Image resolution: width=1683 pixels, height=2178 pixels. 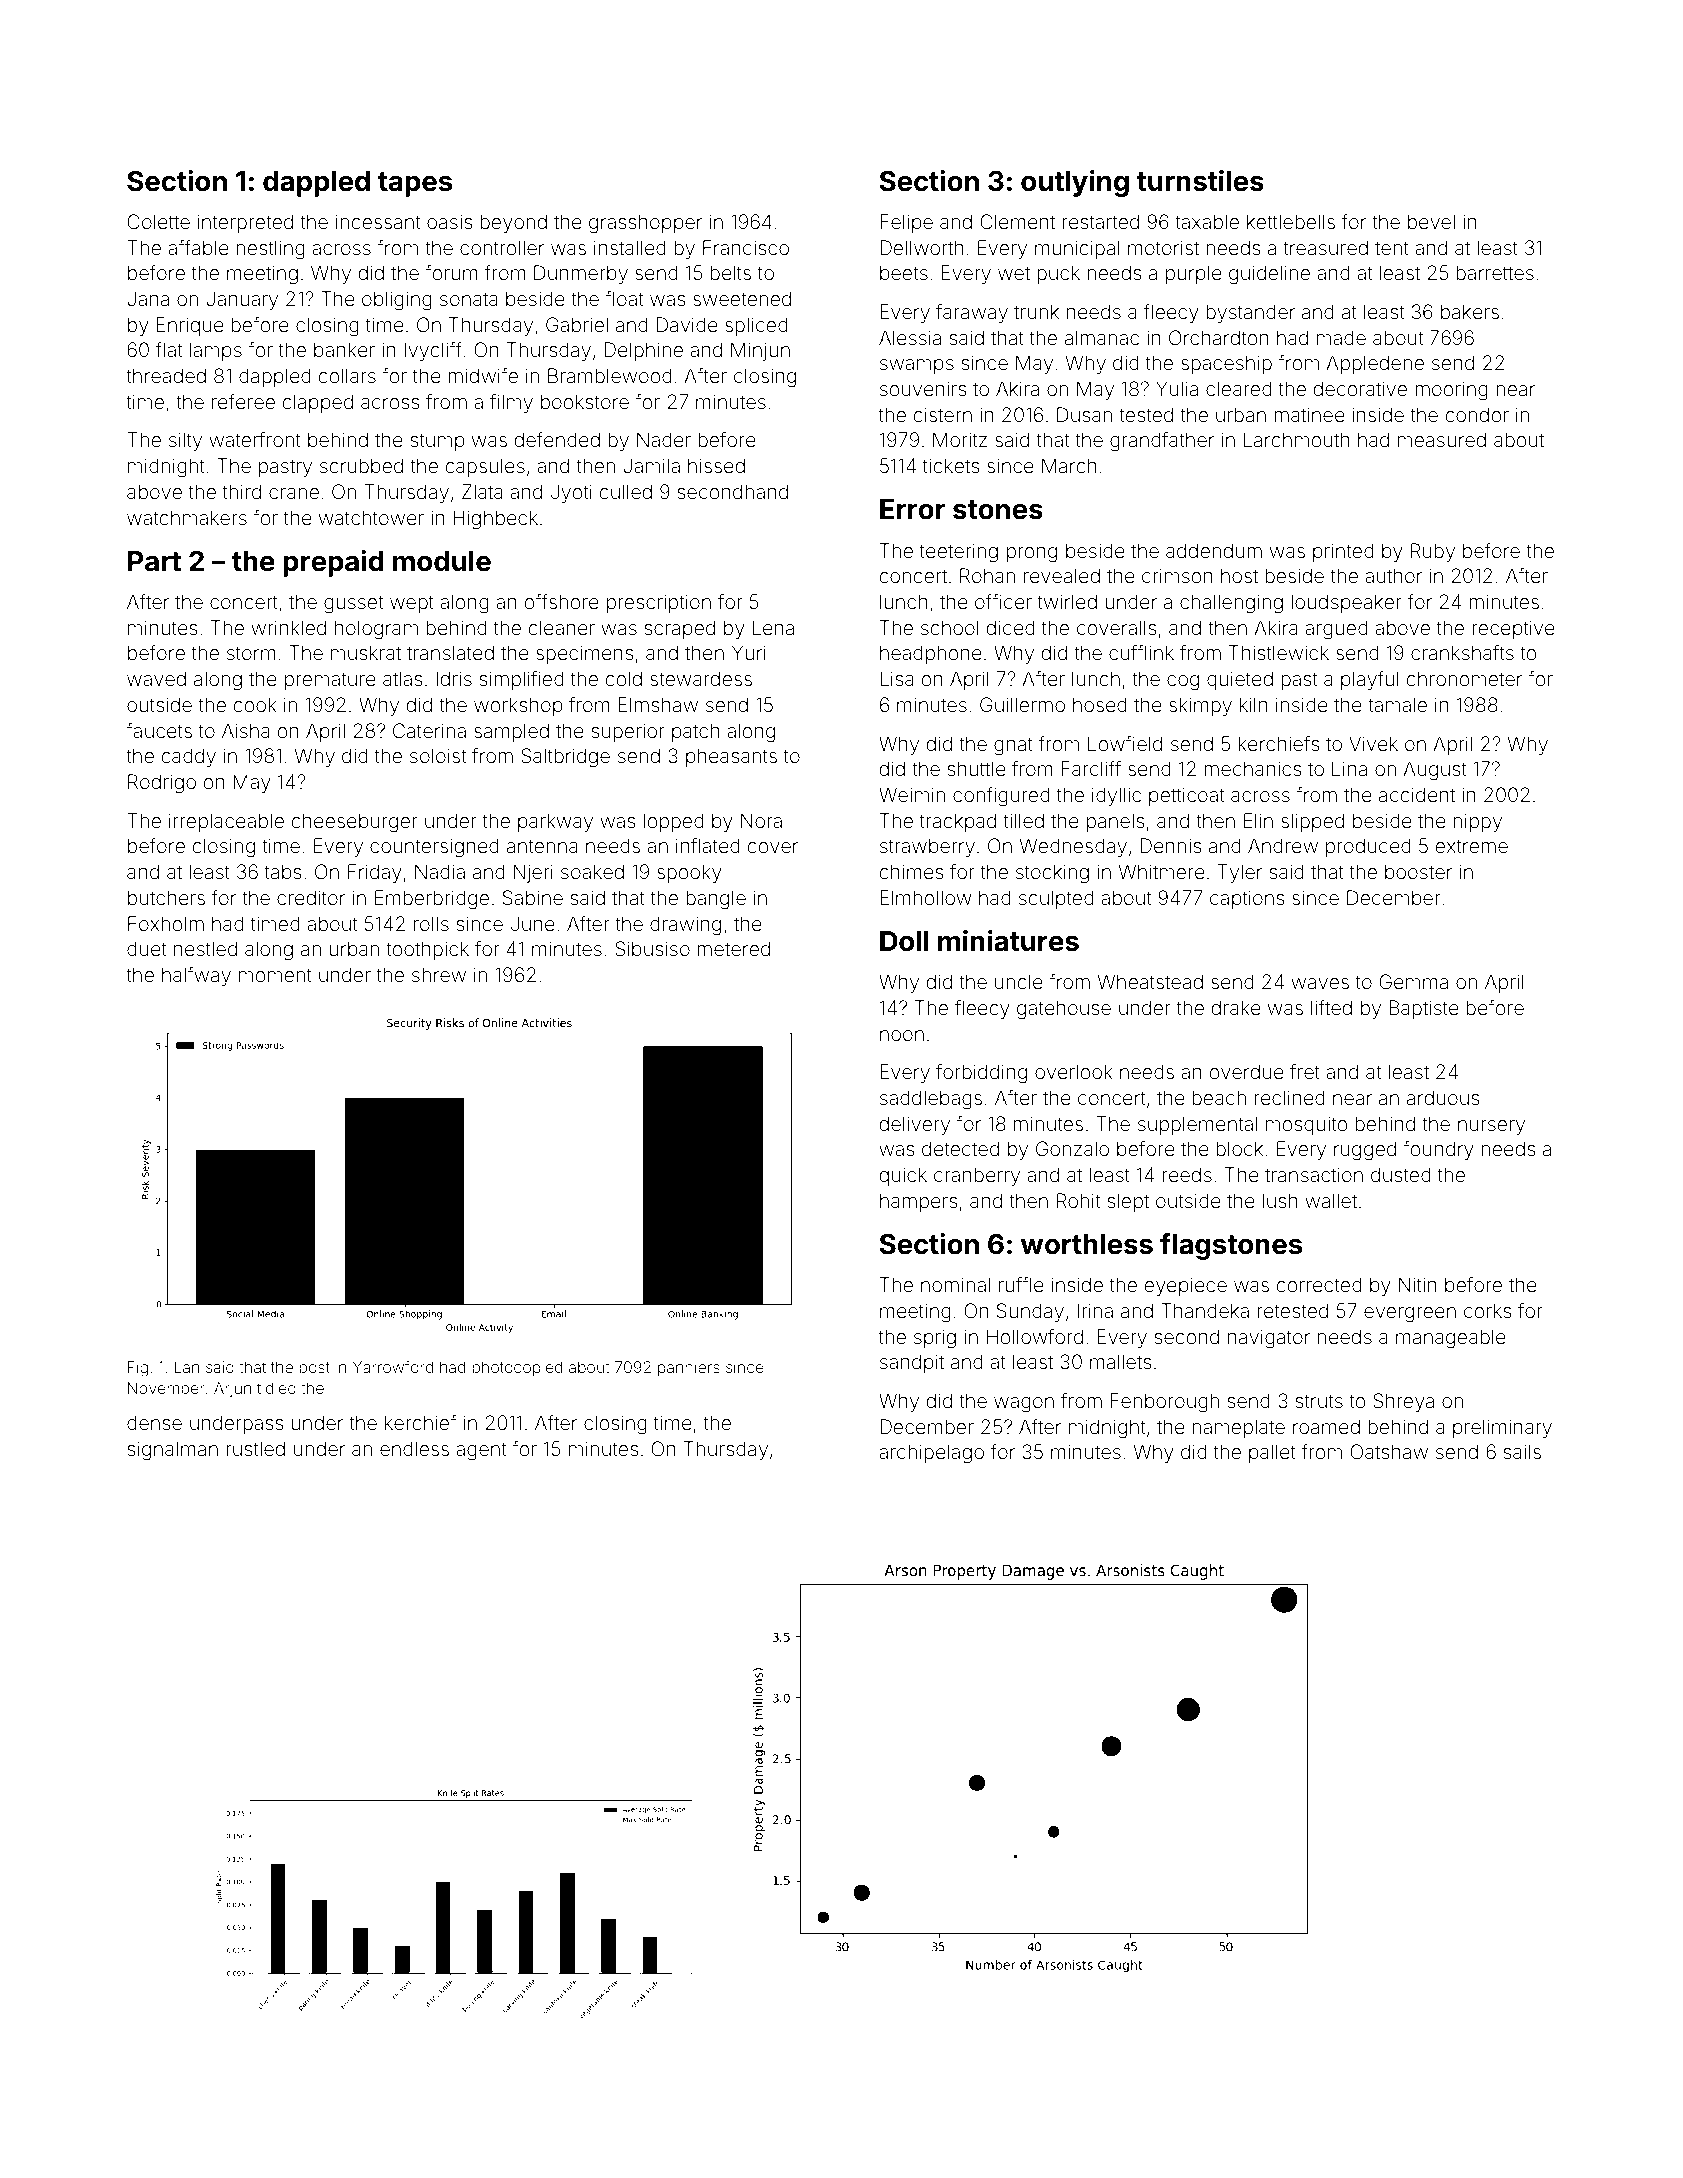 I want to click on wept, so click(x=412, y=604).
